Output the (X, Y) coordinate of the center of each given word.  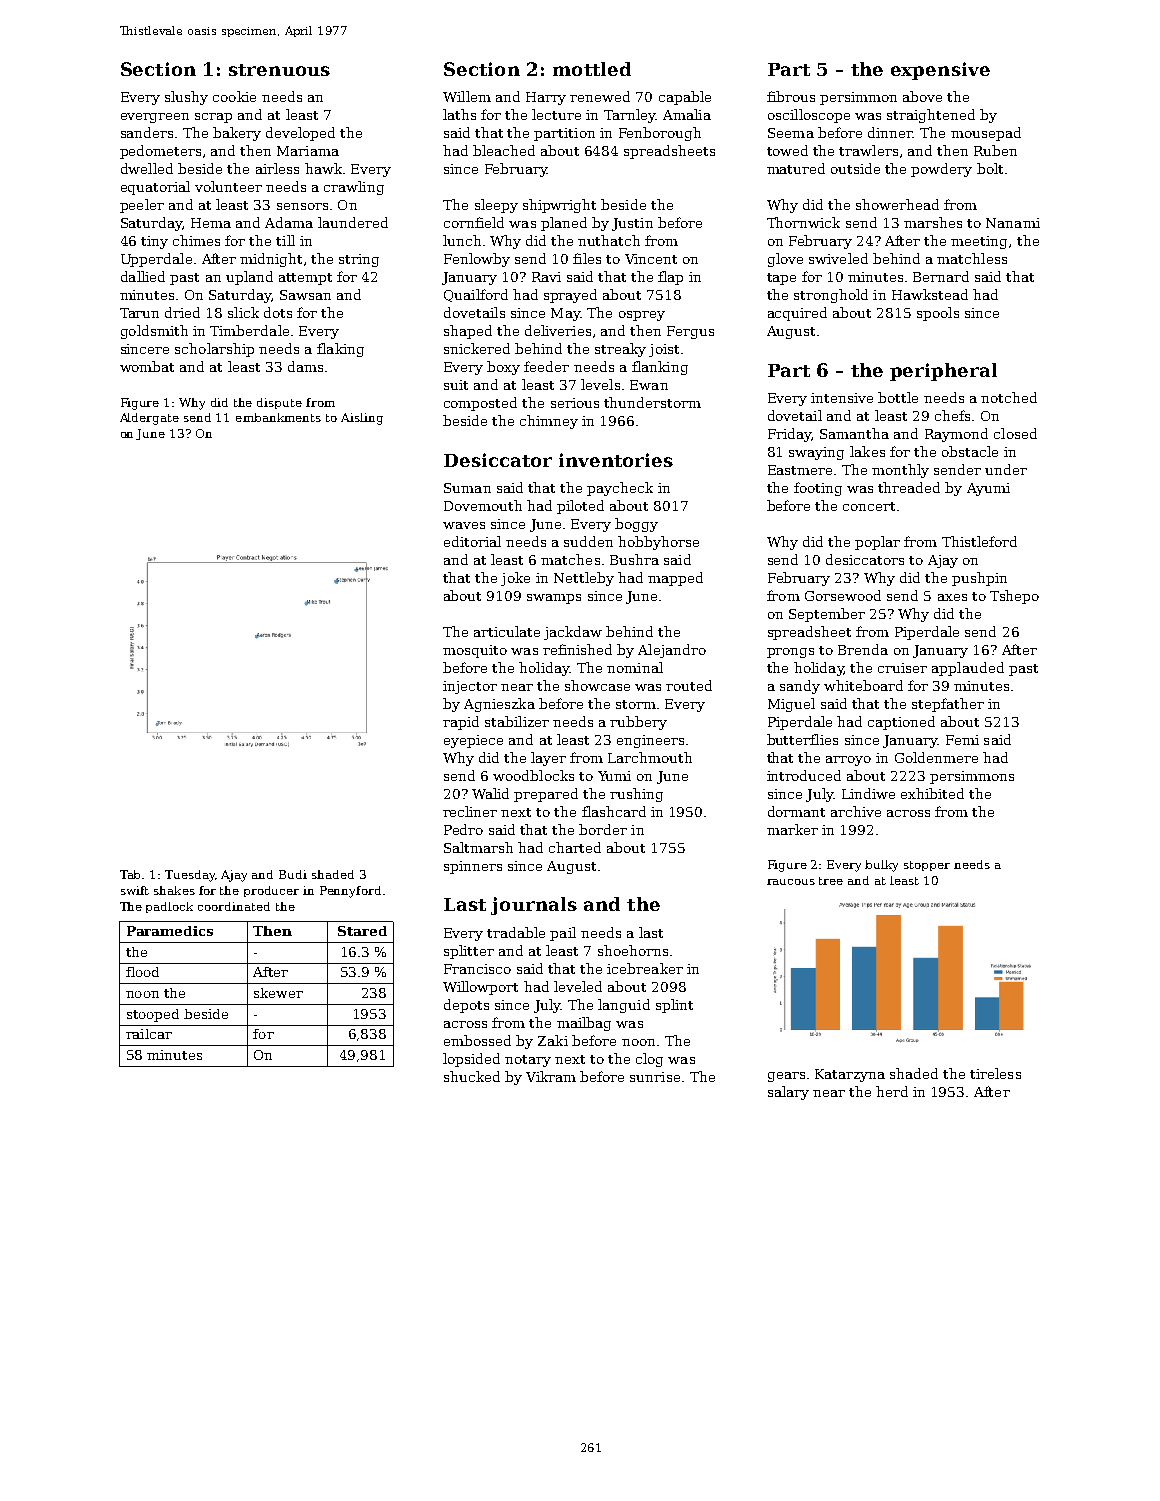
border (603, 829)
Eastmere (800, 470)
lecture (556, 114)
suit (456, 385)
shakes (174, 890)
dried (182, 312)
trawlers (868, 150)
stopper (927, 866)
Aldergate (149, 419)
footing (818, 489)
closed (1015, 433)
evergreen (155, 118)
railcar (149, 1034)
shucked (472, 1076)
